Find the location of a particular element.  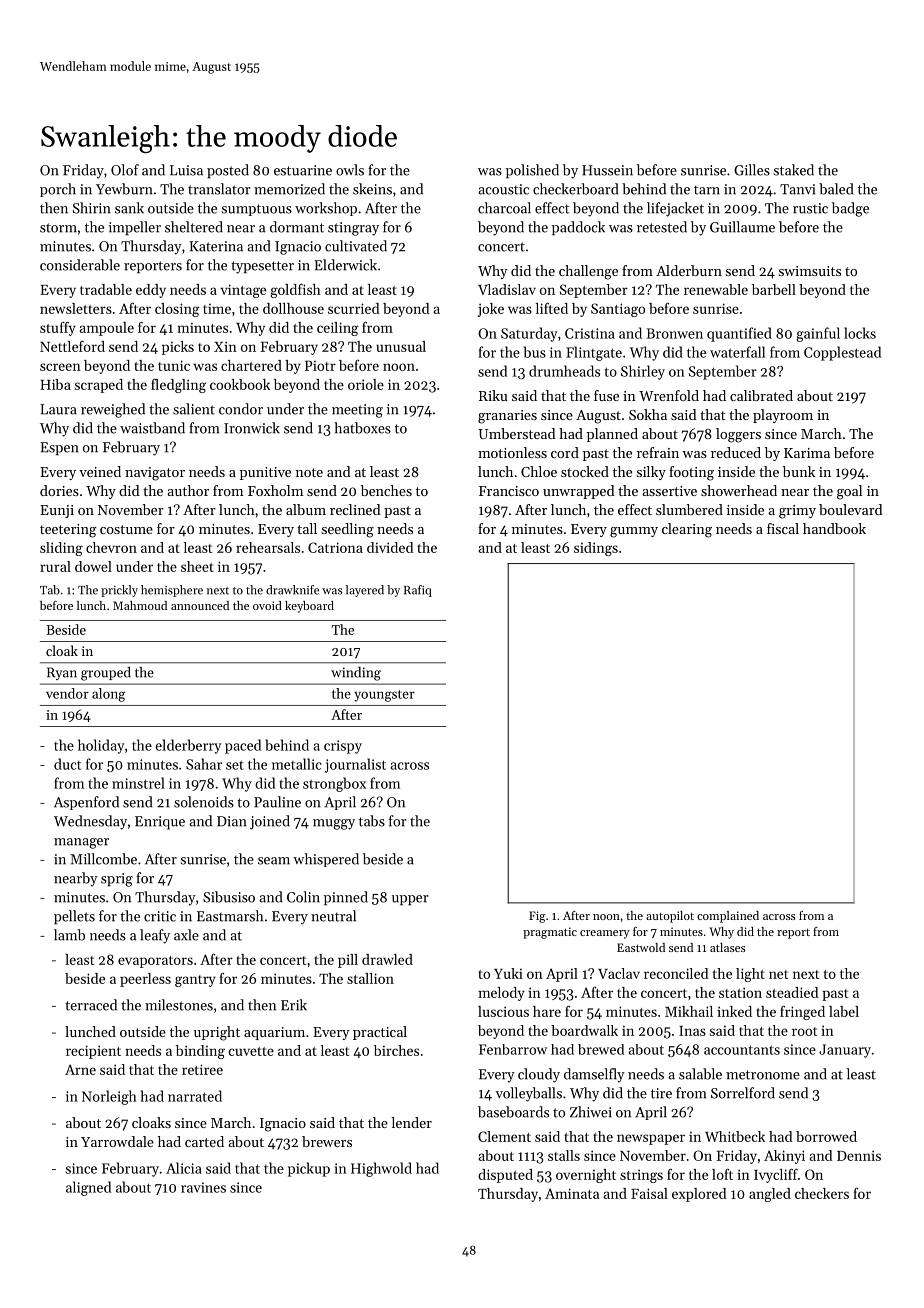

Tanvi is located at coordinates (797, 189).
